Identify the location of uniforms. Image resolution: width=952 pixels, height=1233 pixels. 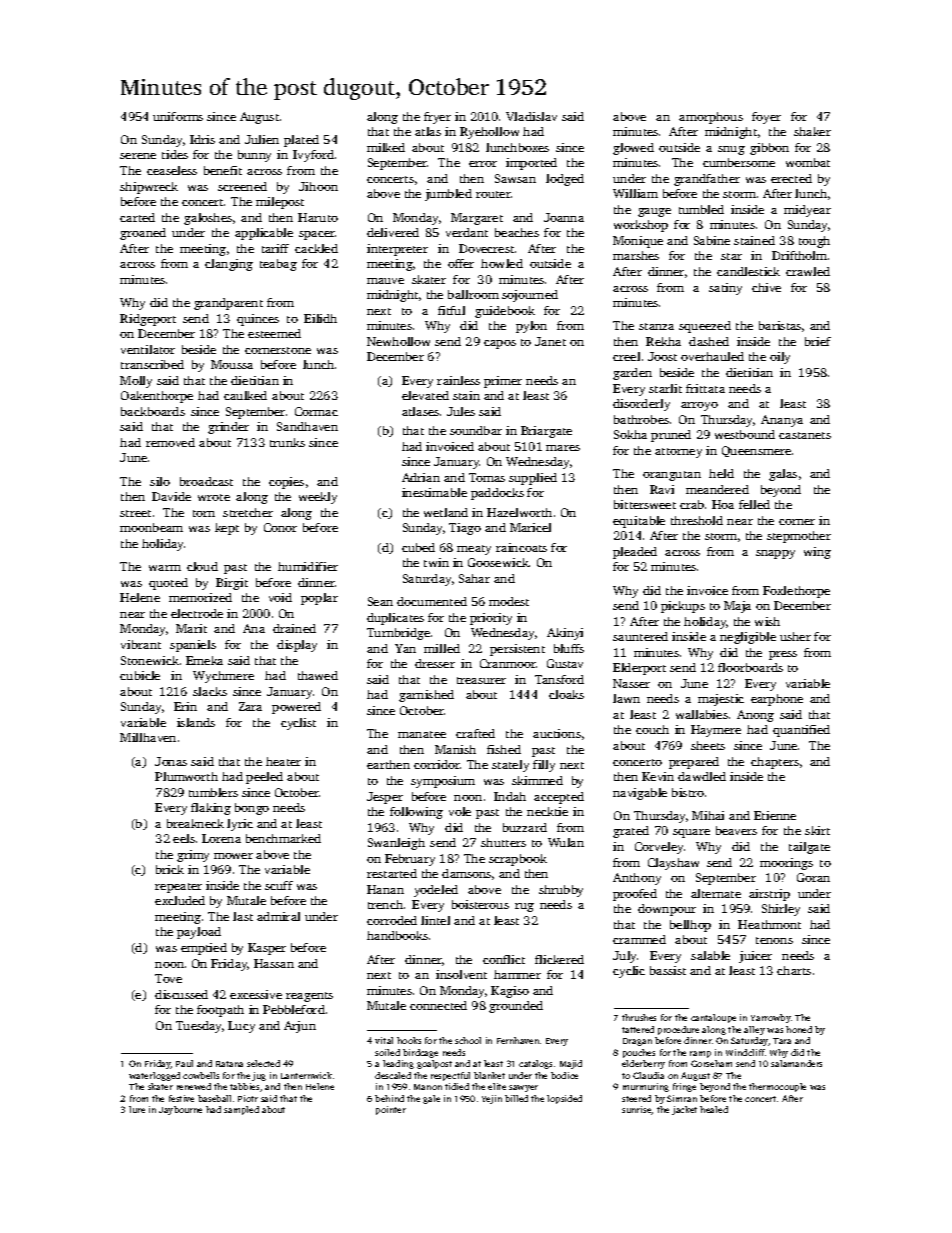
(178, 116).
